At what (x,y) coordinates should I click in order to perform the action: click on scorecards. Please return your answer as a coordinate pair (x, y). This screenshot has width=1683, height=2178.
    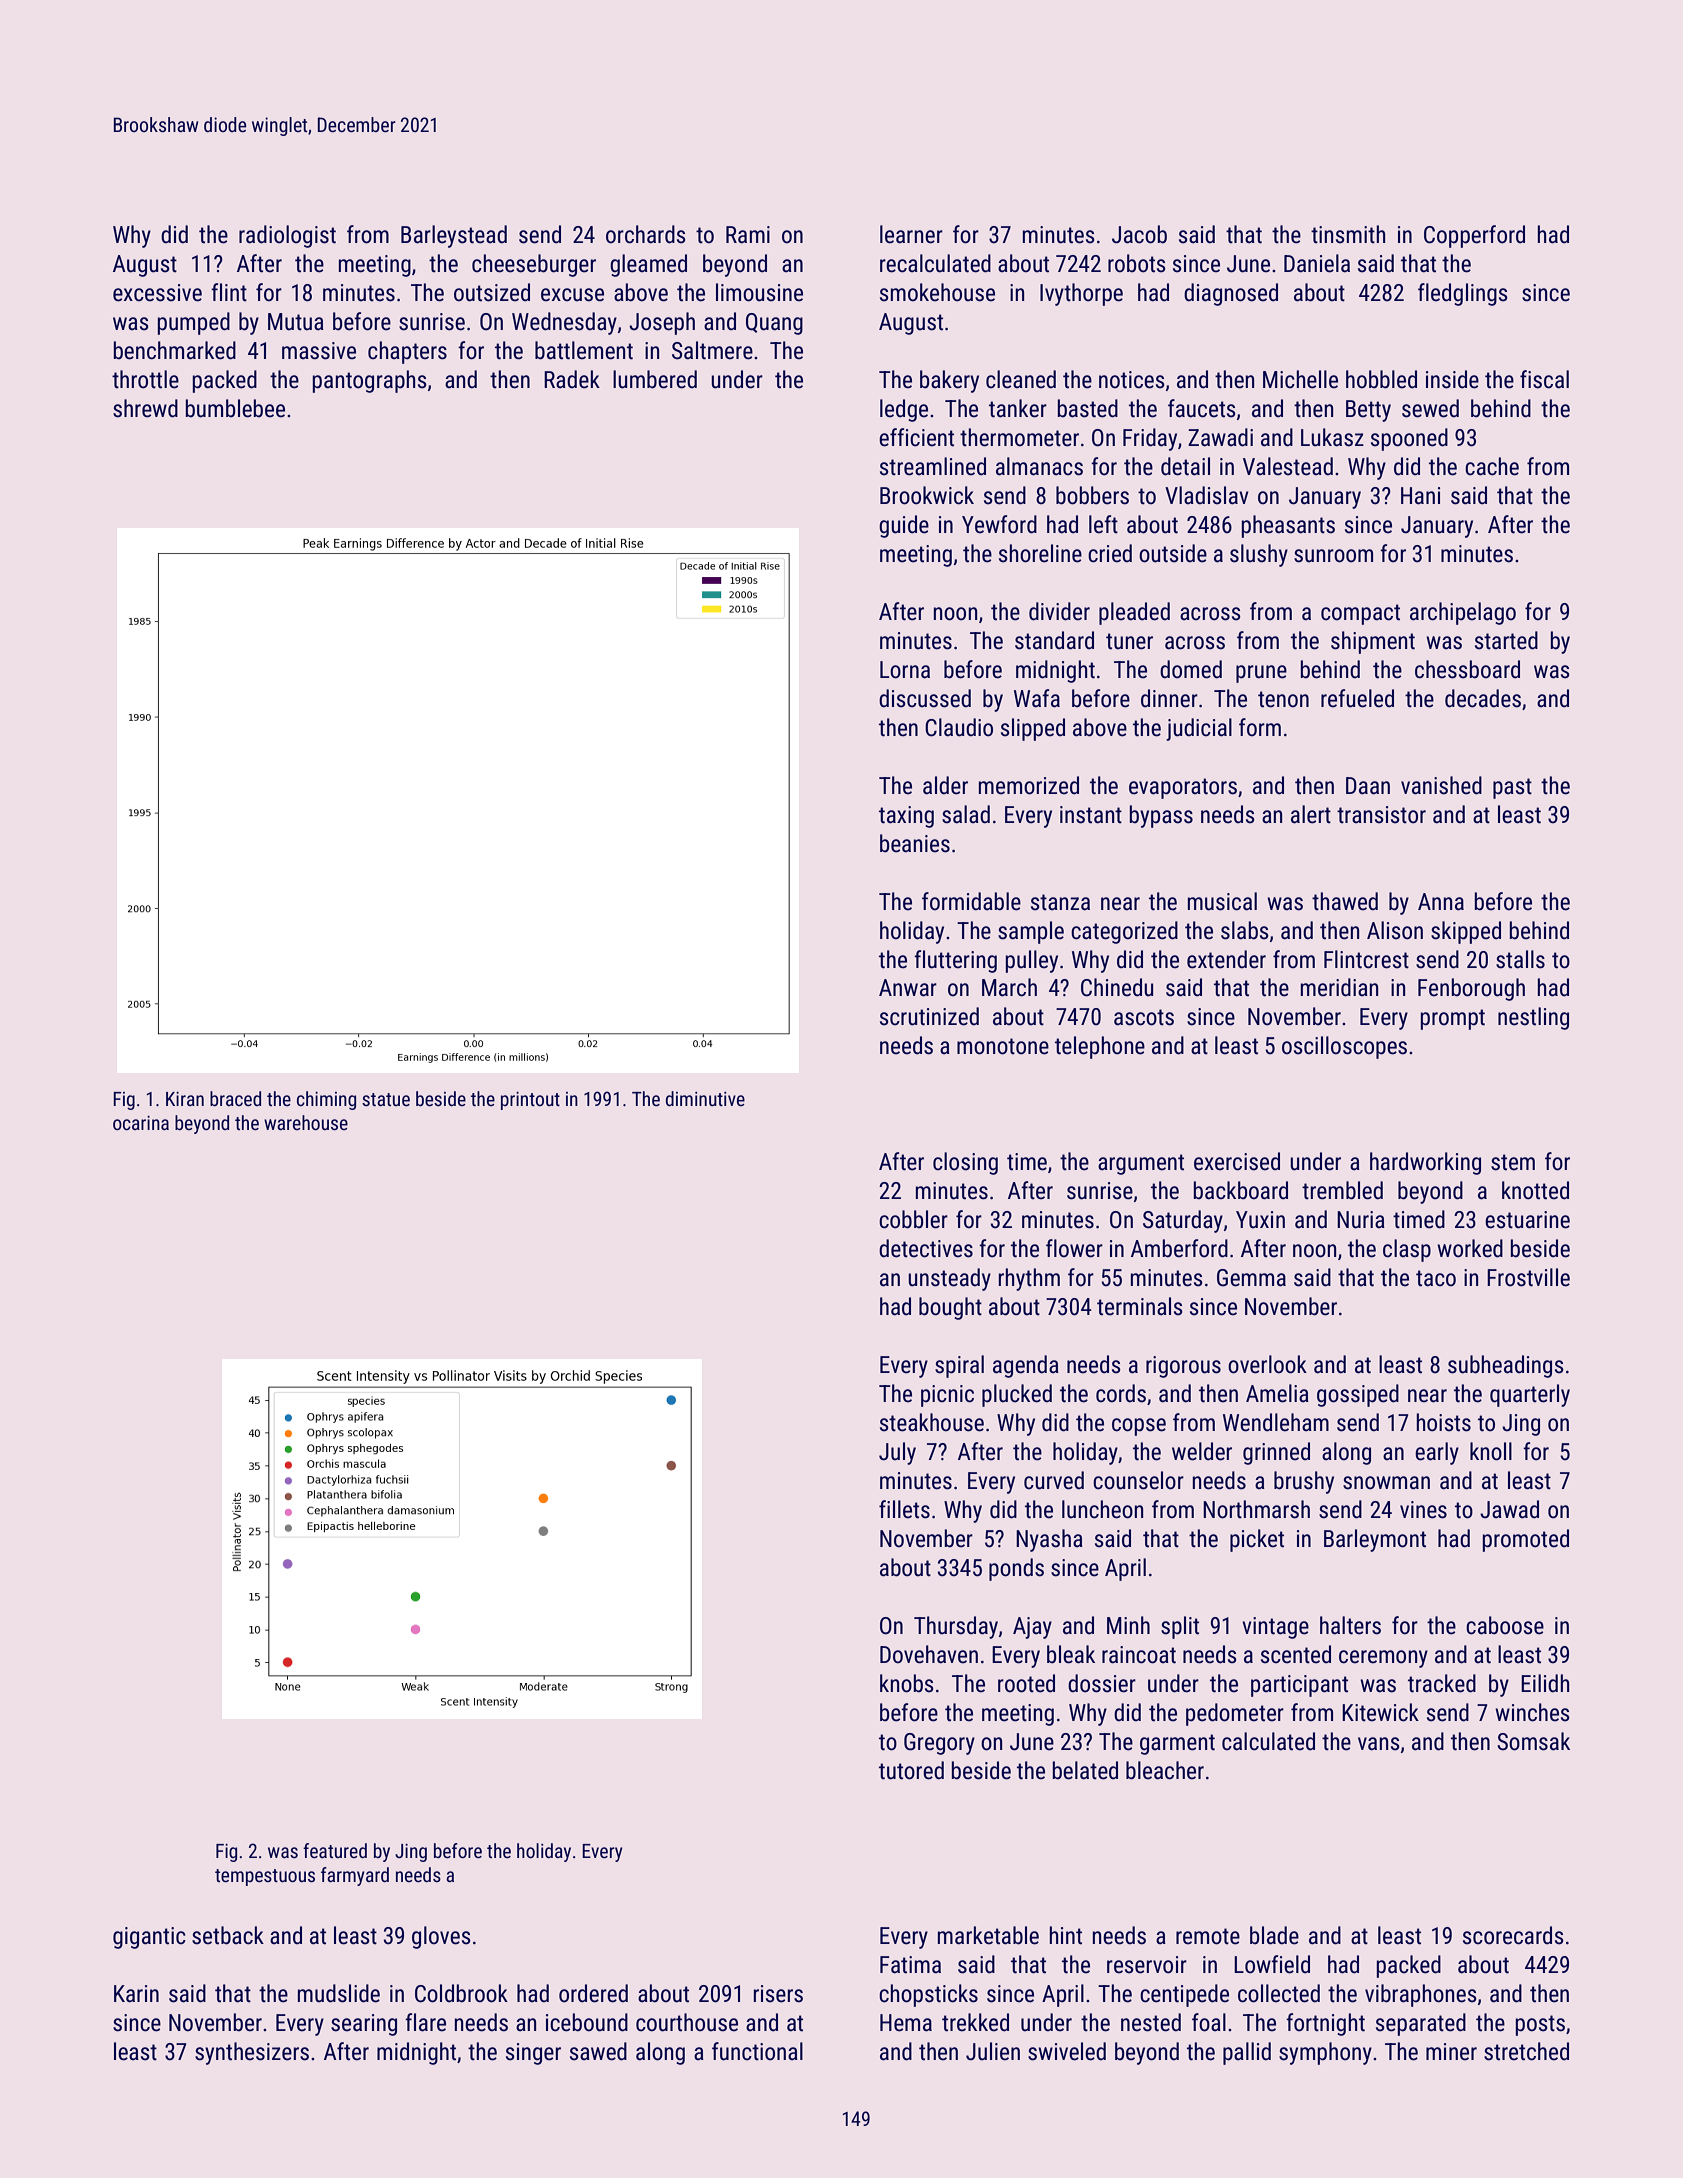
    Looking at the image, I should click on (1513, 1935).
